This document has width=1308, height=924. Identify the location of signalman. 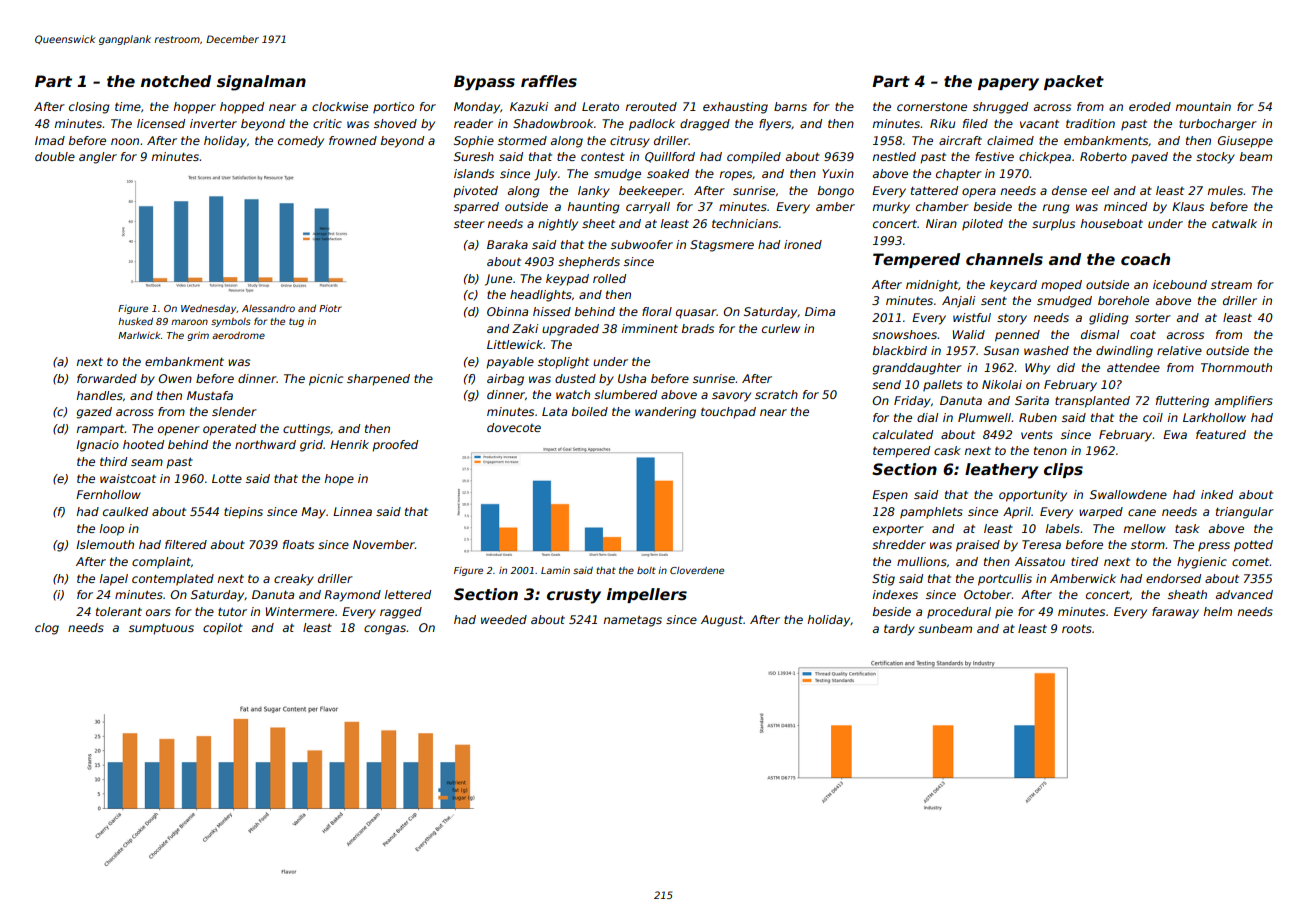
(261, 83).
